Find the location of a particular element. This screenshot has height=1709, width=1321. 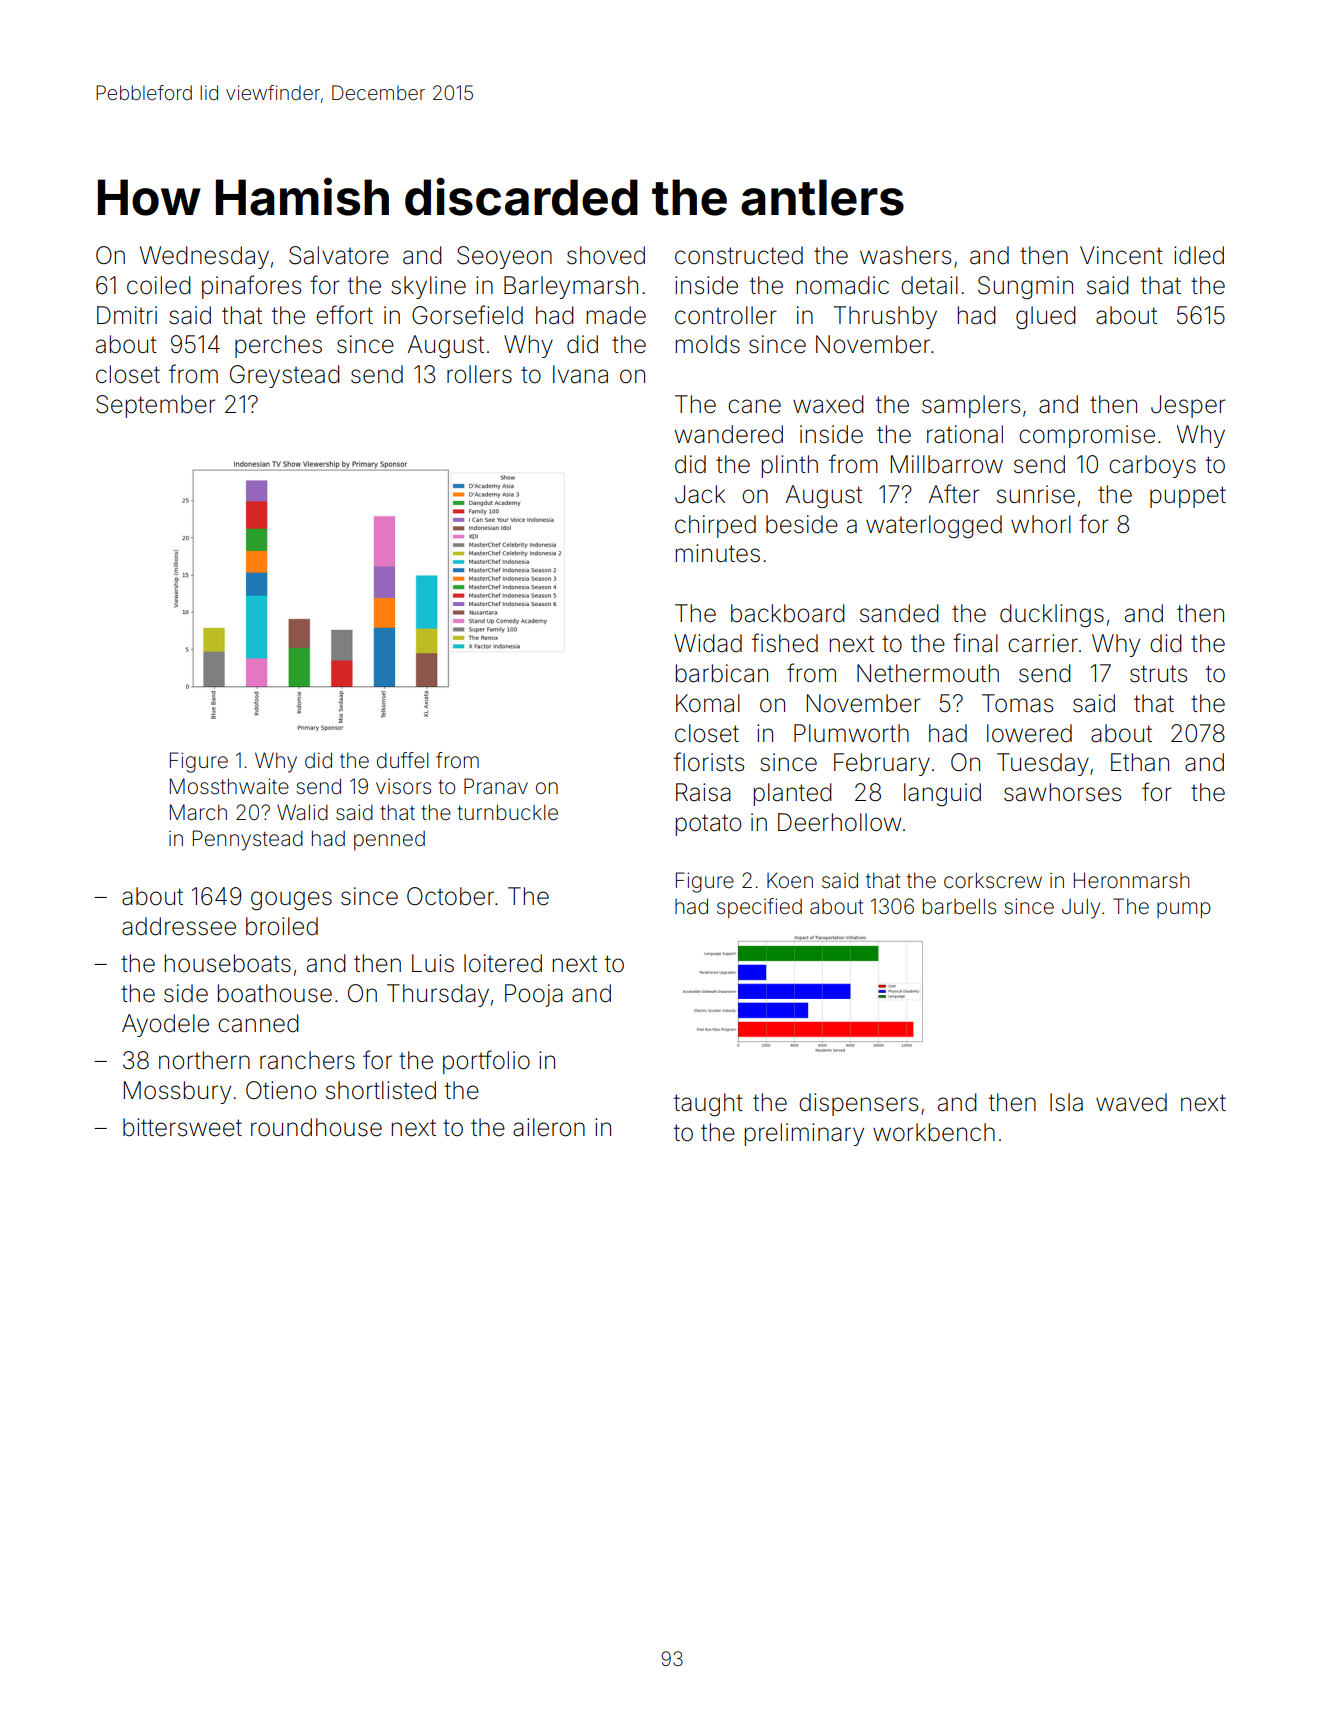

workbench is located at coordinates (934, 1132).
